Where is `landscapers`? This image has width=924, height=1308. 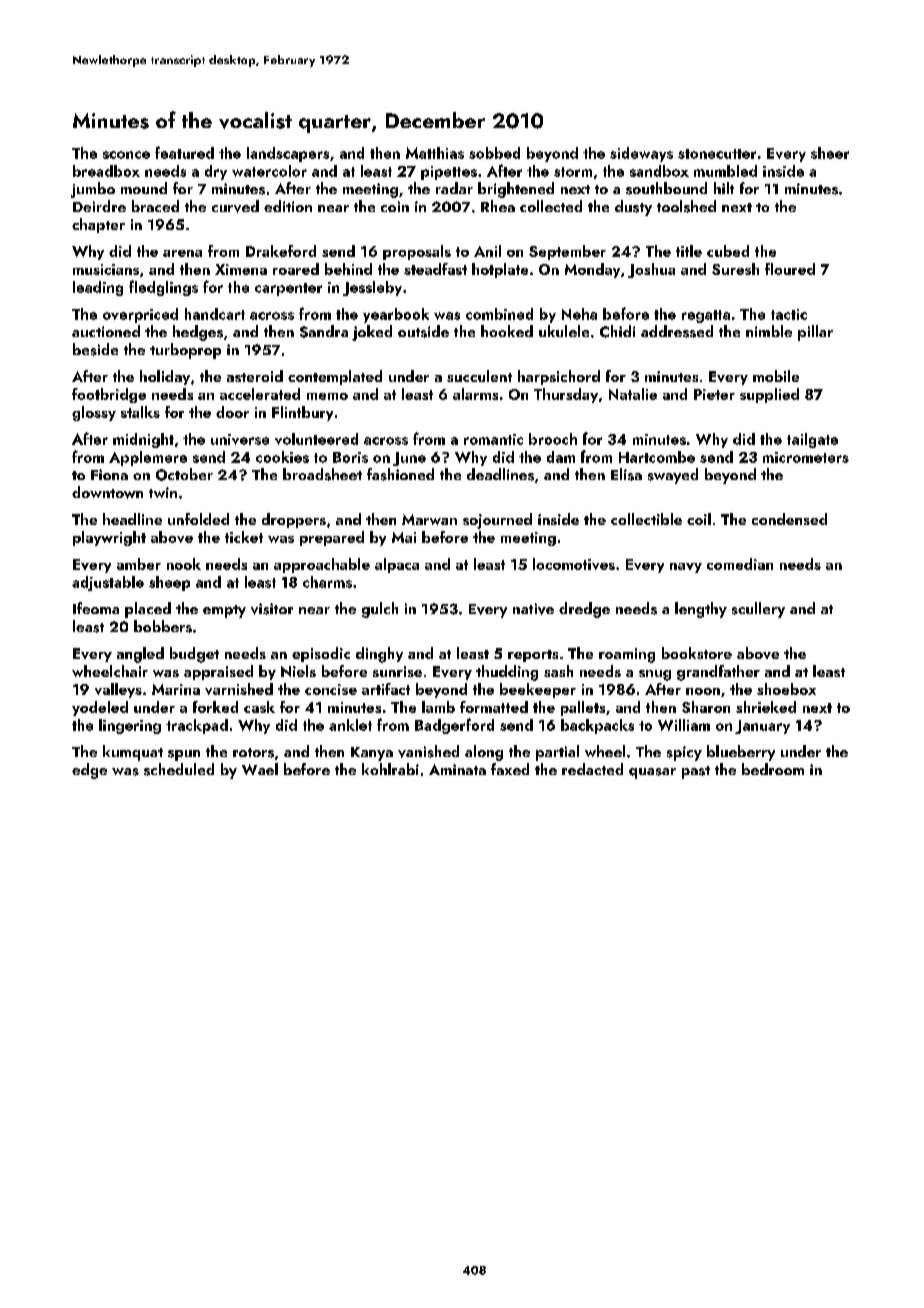 landscapers is located at coordinates (288, 154).
